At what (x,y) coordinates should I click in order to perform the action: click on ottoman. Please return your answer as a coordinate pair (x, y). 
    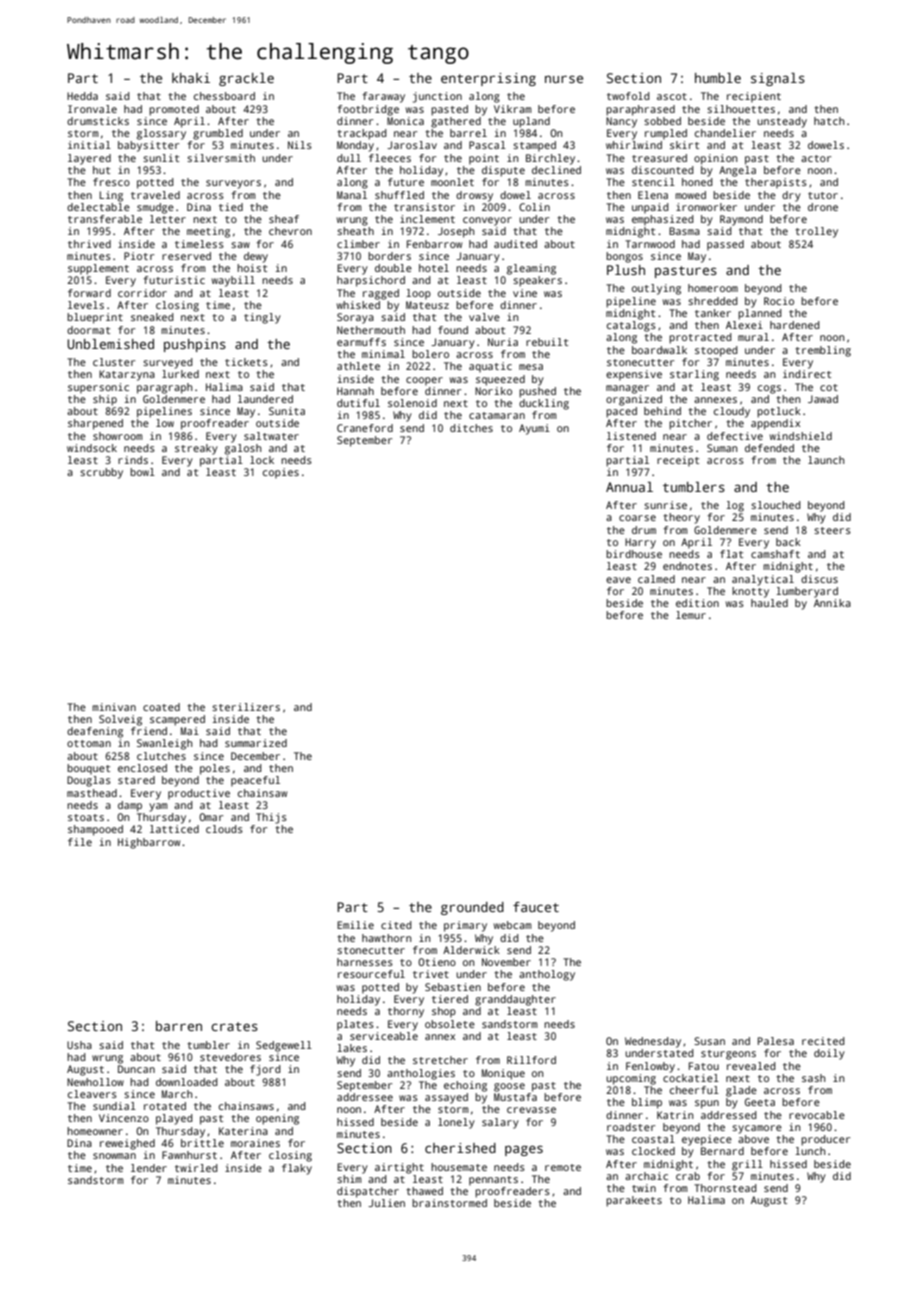
    Looking at the image, I should click on (89, 743).
